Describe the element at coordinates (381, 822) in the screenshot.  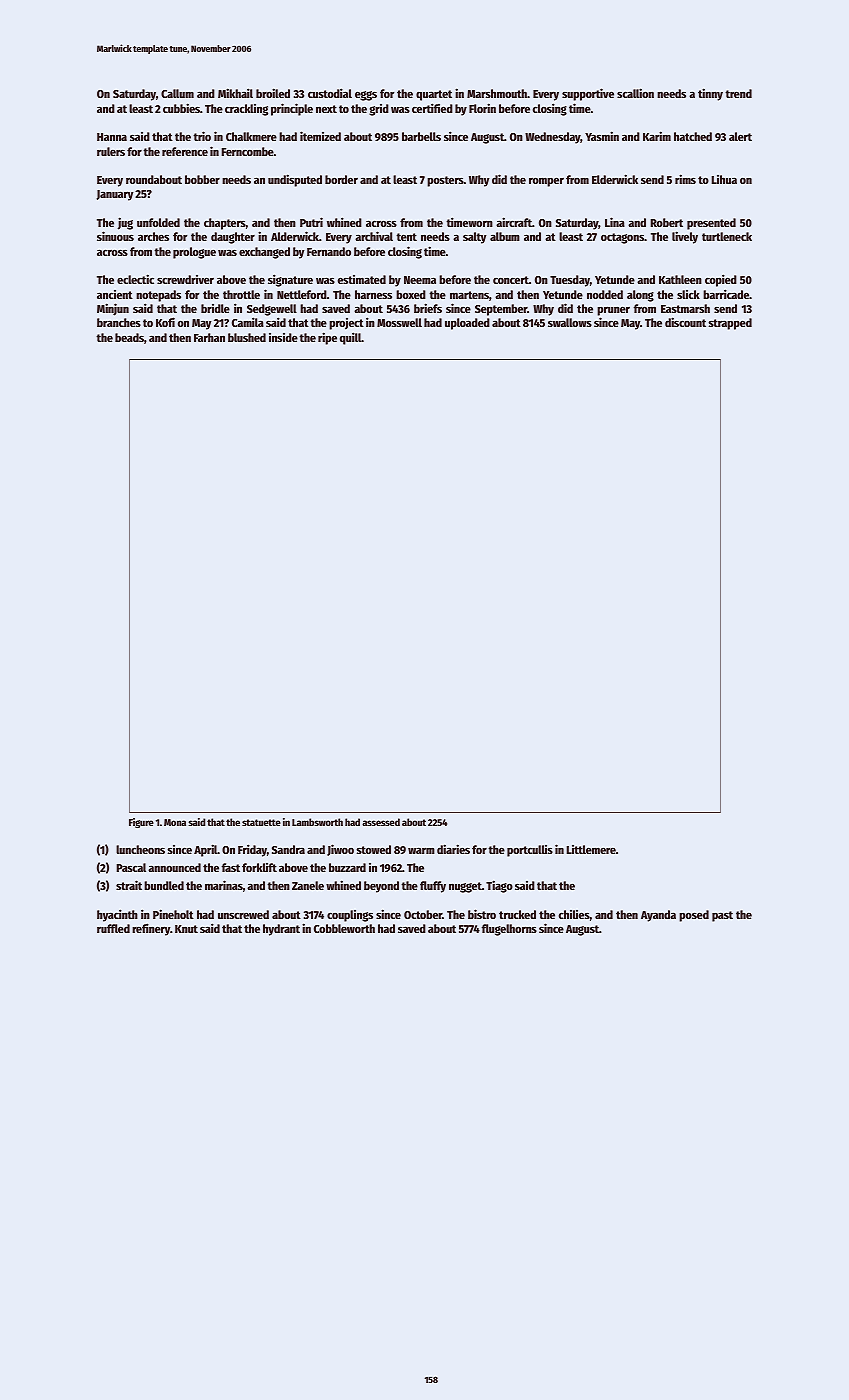
I see `assessed` at that location.
